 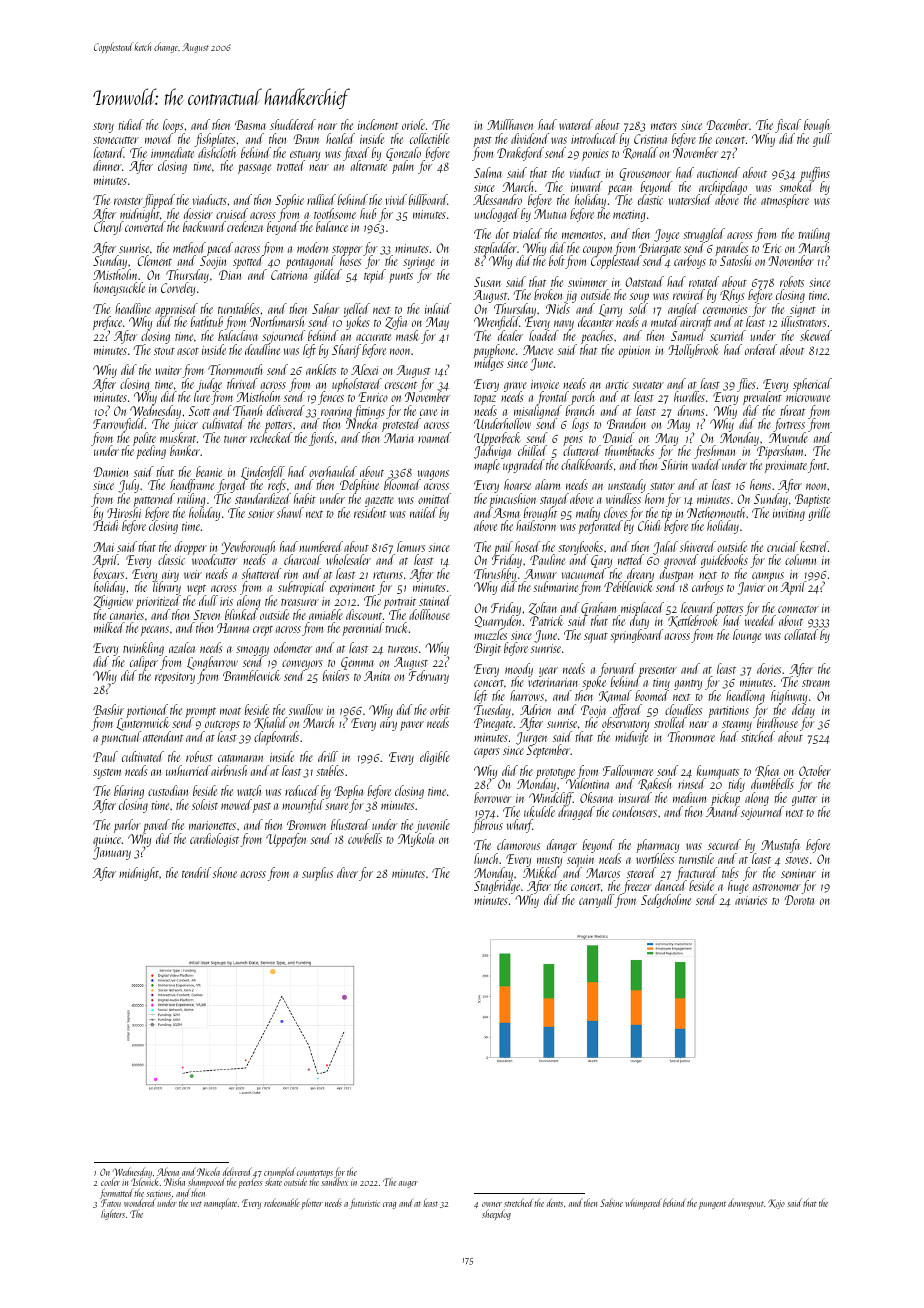 I want to click on stretched, so click(x=518, y=1202).
